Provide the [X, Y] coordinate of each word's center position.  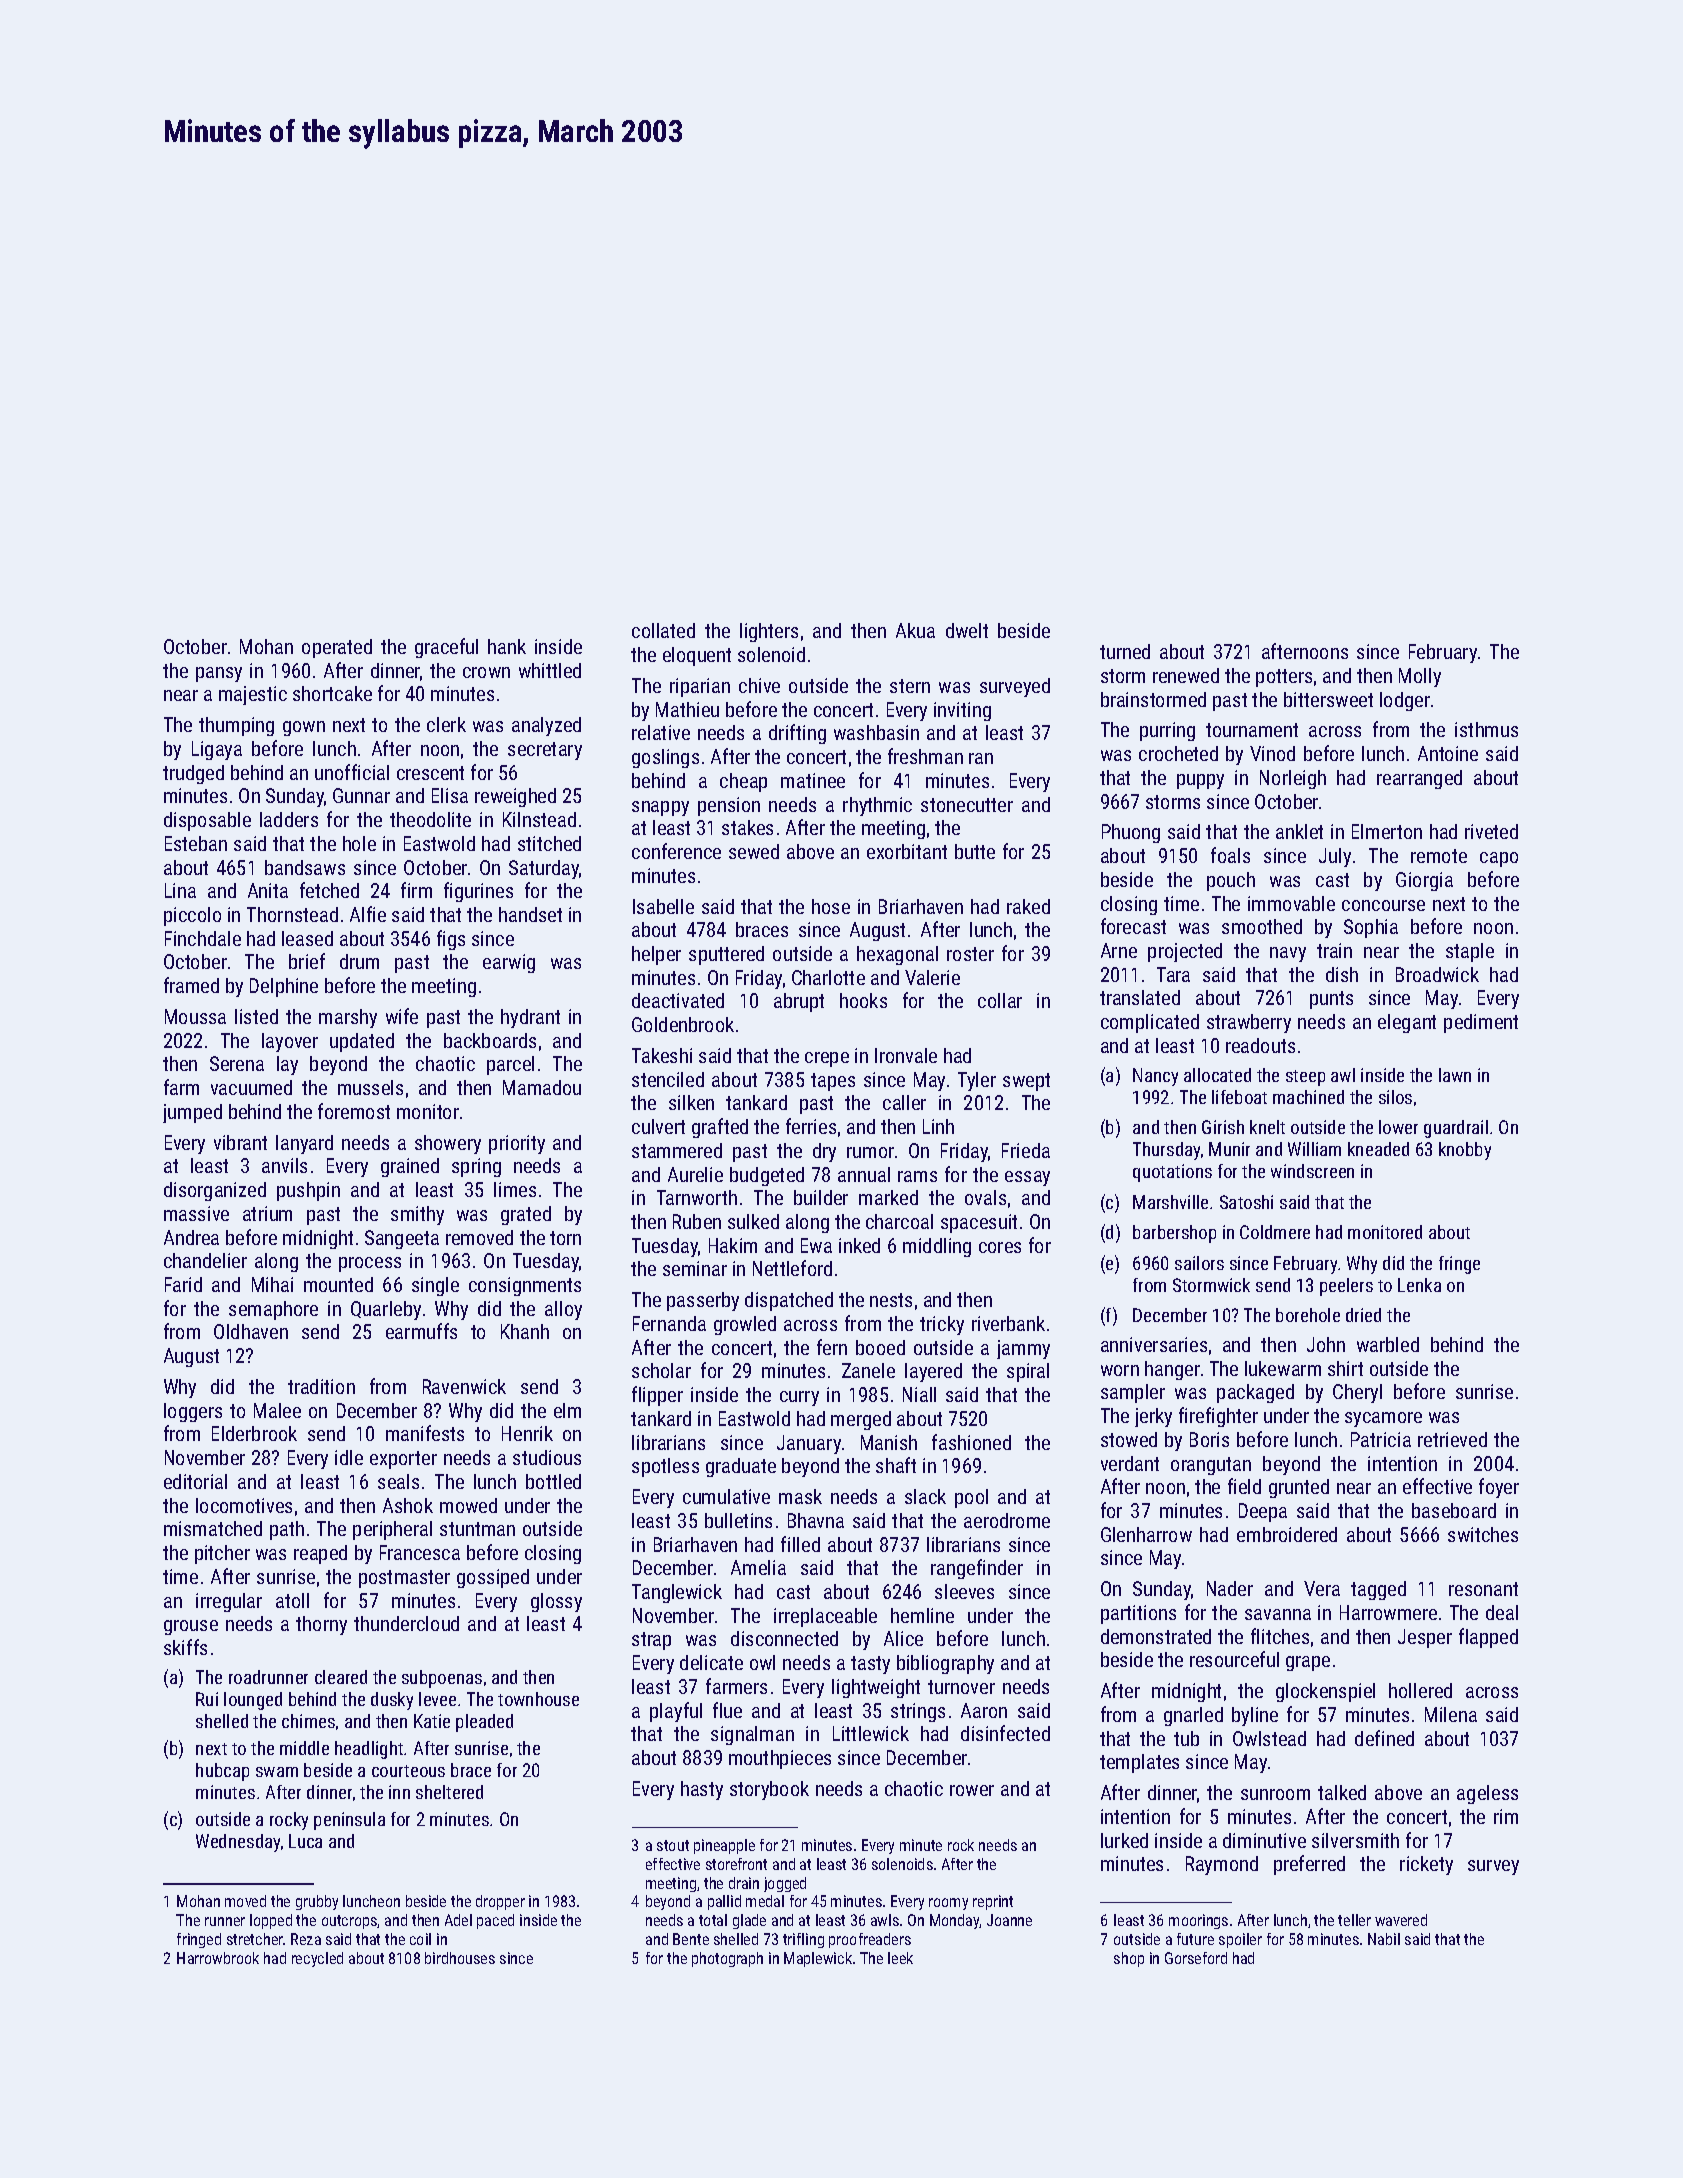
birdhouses [460, 1958]
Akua [915, 630]
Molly [1420, 677]
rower [972, 1790]
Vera [1322, 1588]
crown [486, 672]
